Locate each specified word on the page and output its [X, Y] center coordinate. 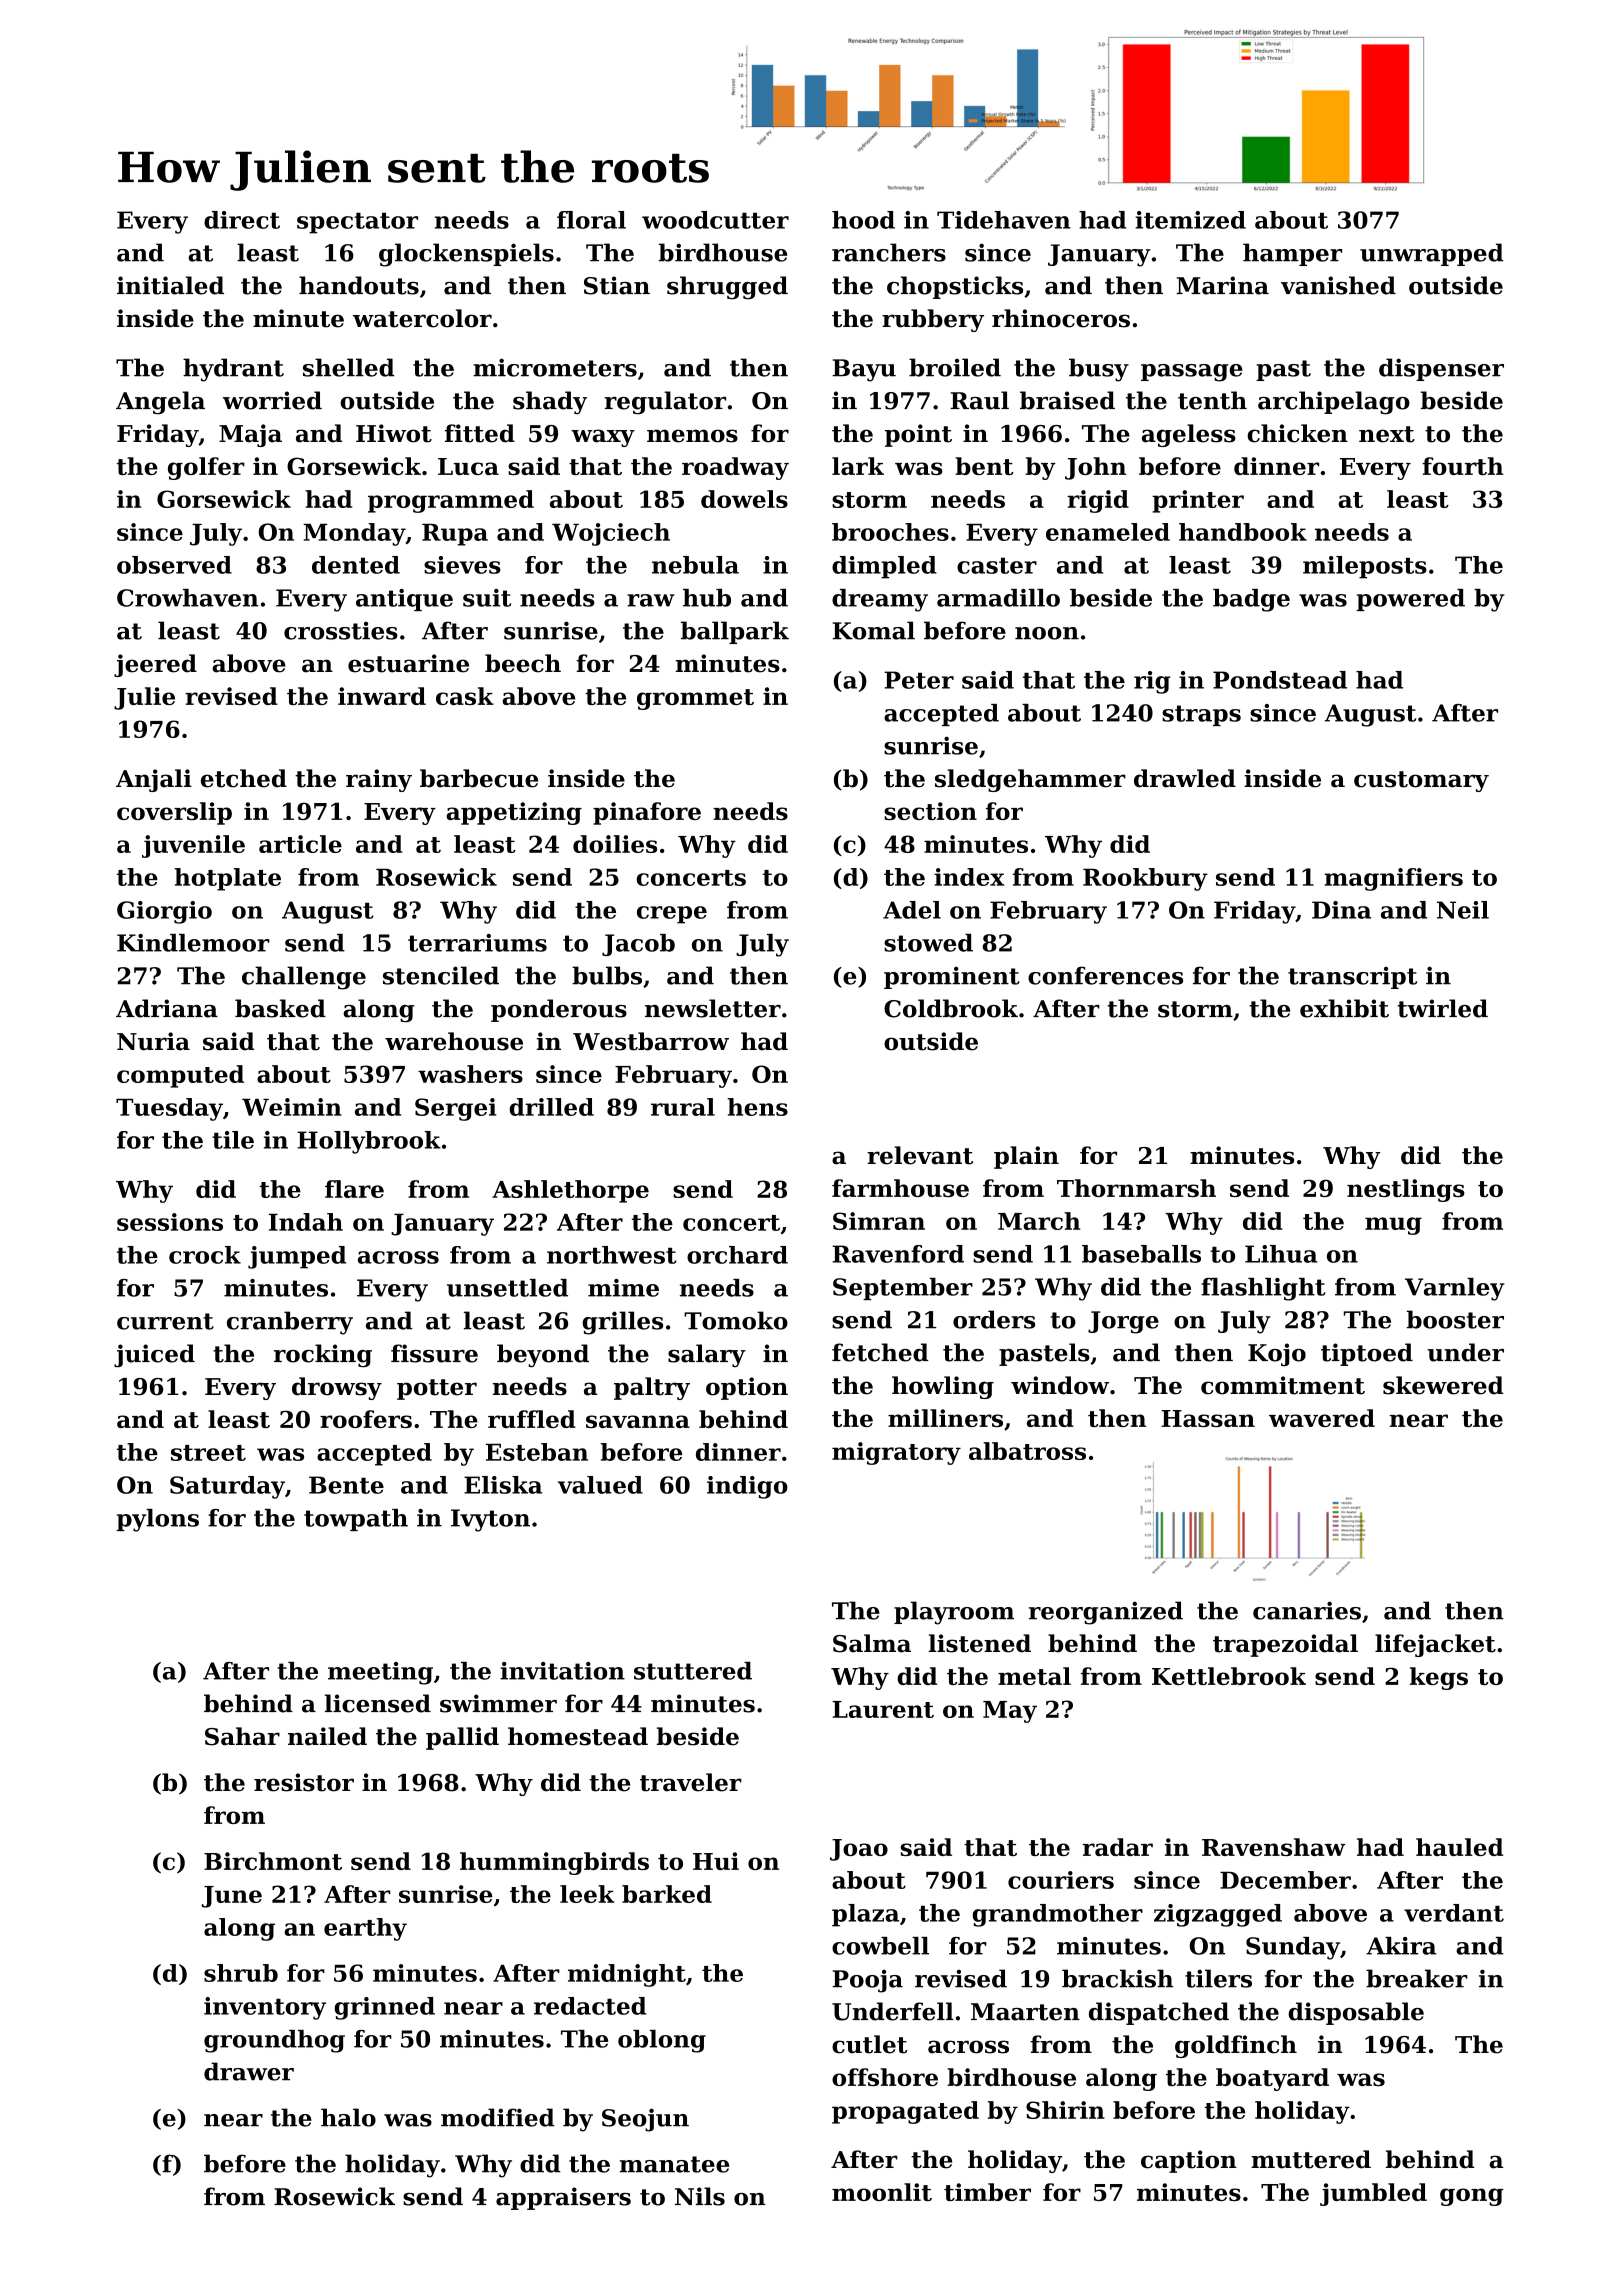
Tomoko [736, 1320]
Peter [919, 680]
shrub [241, 1973]
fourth [1463, 466]
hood [863, 220]
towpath [356, 1520]
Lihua [1281, 1254]
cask [465, 696]
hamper [1292, 254]
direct [242, 220]
